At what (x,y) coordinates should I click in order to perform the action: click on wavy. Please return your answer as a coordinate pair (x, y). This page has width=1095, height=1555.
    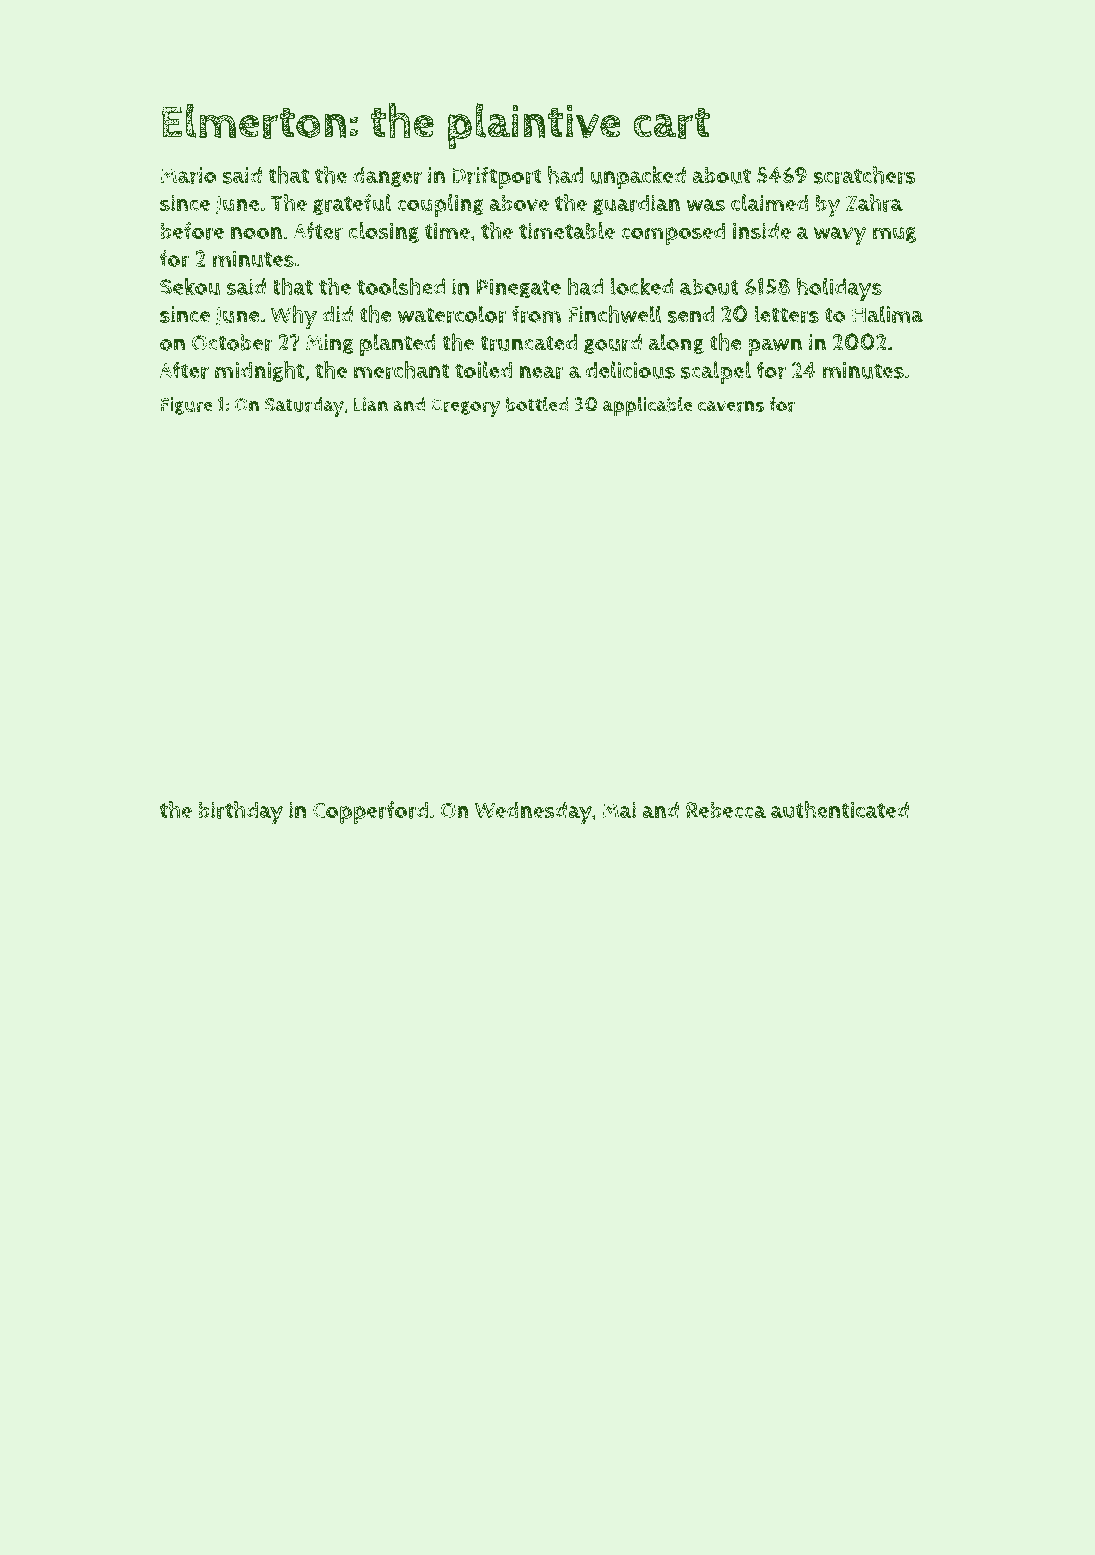
    Looking at the image, I should click on (840, 236).
